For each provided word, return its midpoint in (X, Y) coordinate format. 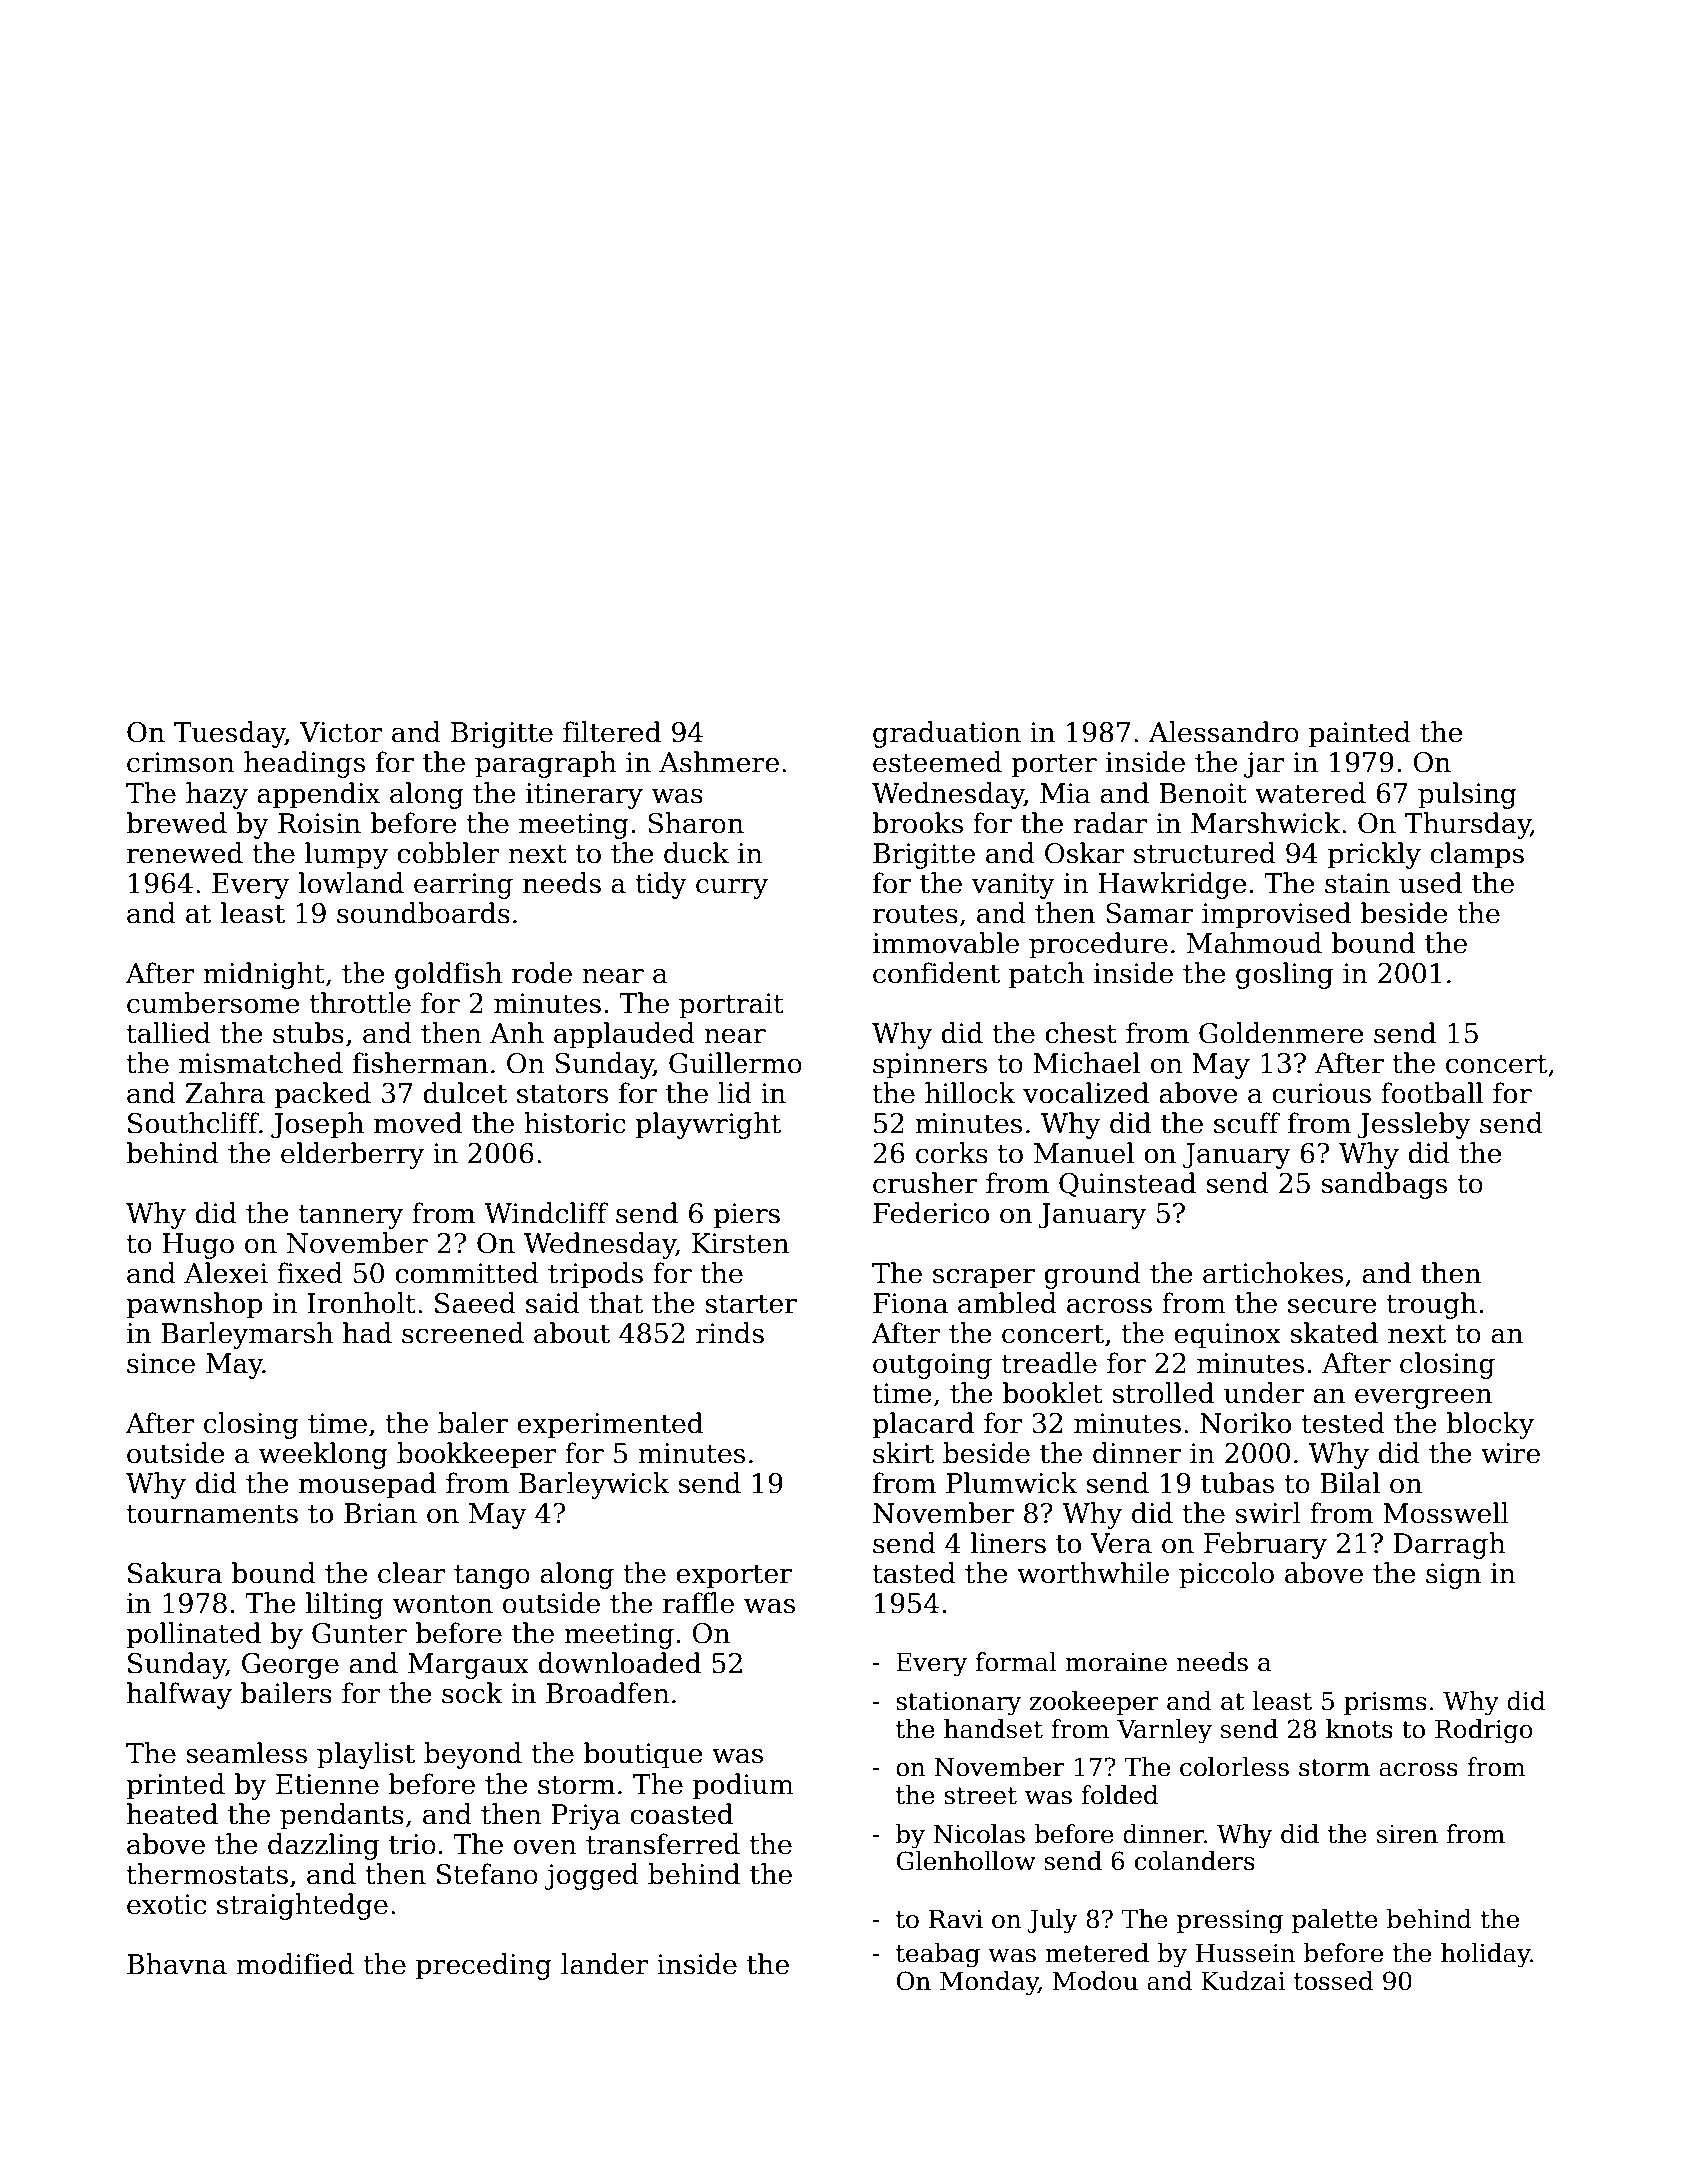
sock (472, 1693)
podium (743, 1786)
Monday (989, 1983)
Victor (341, 732)
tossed (1333, 1981)
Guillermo (735, 1063)
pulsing (1467, 795)
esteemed (937, 762)
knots (1359, 1729)
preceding (484, 1966)
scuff (1247, 1123)
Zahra (225, 1093)
